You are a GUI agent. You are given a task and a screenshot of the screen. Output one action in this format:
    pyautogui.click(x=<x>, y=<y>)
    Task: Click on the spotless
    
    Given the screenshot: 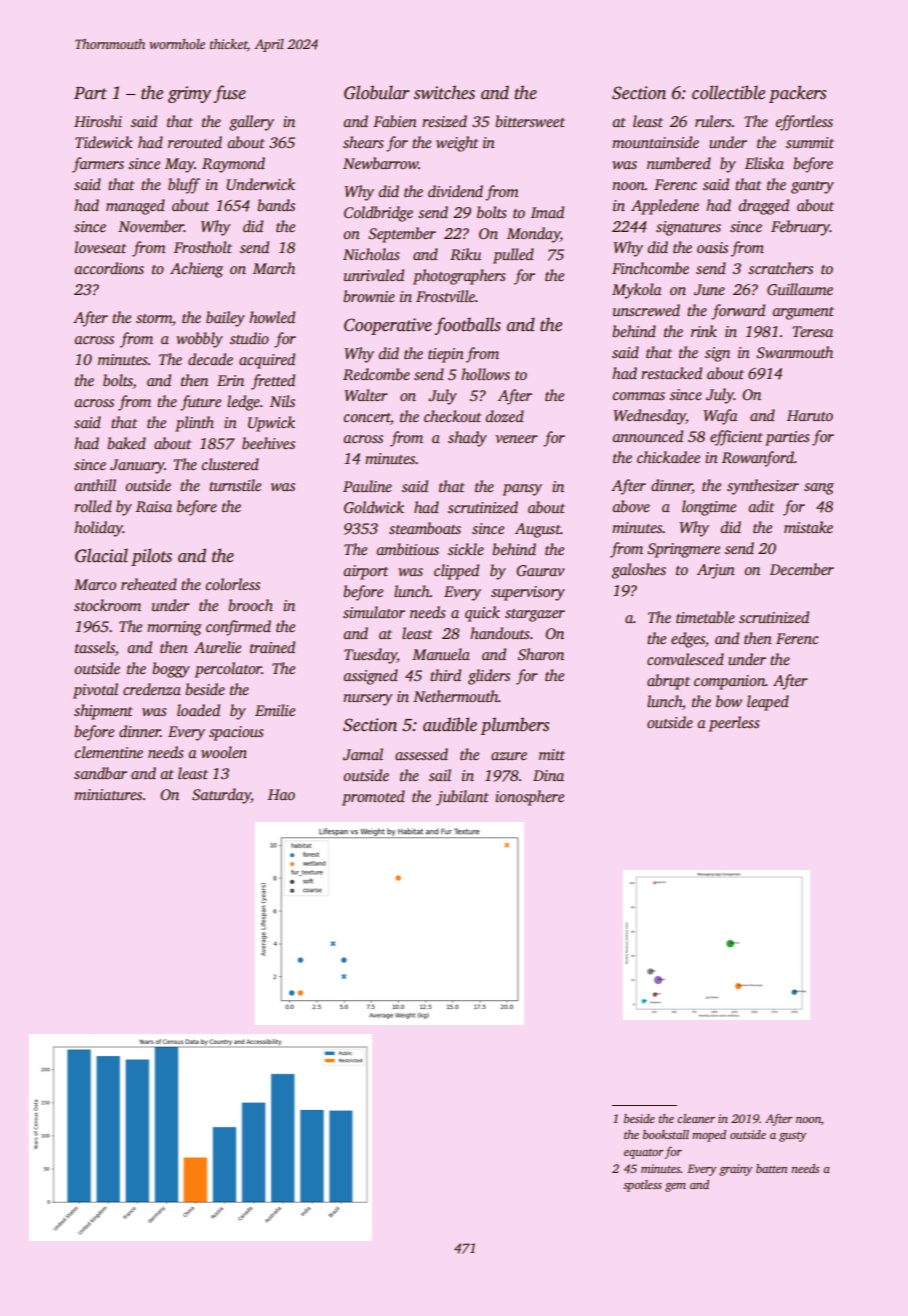 What is the action you would take?
    pyautogui.click(x=642, y=1186)
